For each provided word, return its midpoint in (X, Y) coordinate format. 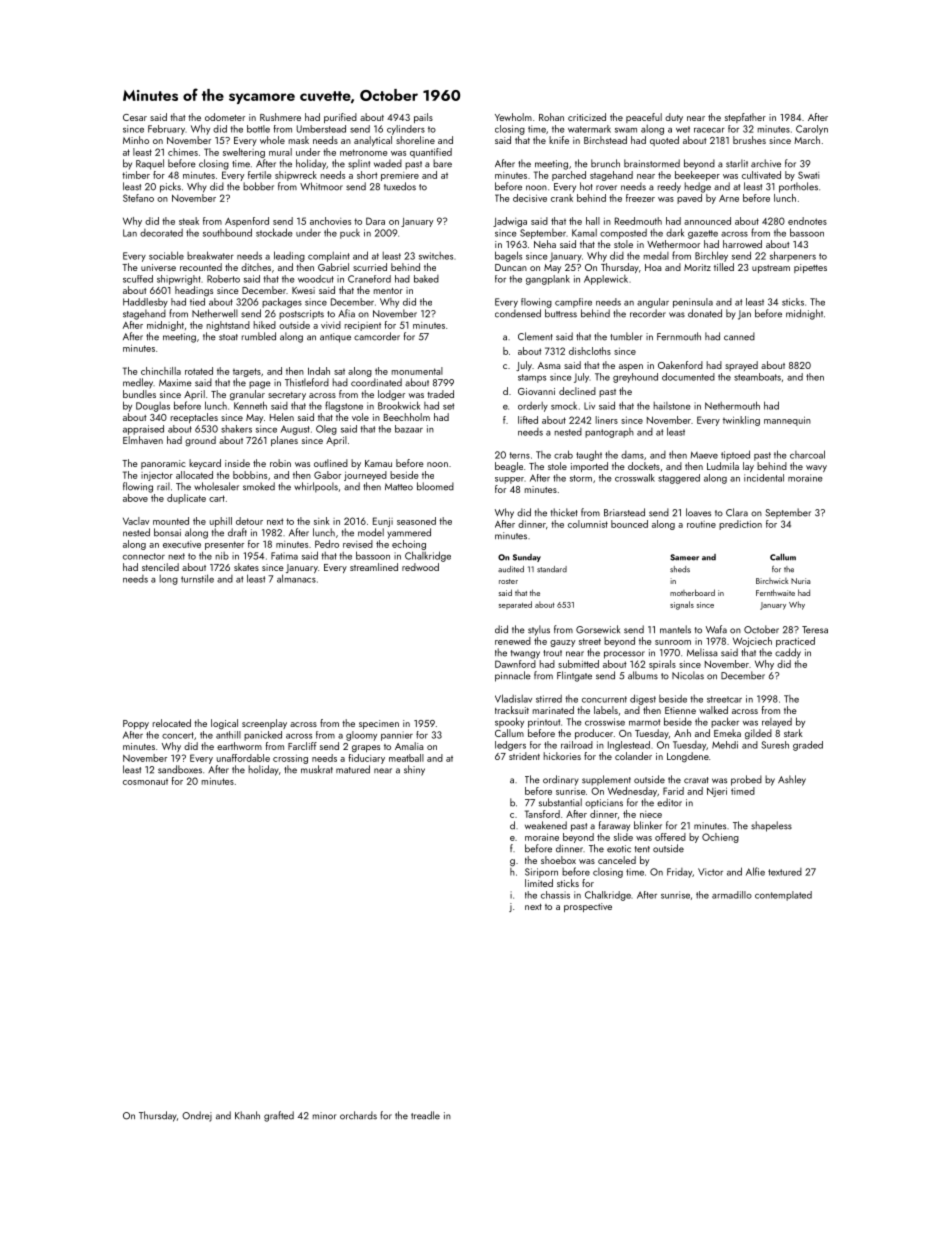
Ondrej (197, 1116)
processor (624, 655)
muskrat (317, 769)
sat (339, 372)
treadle (425, 1115)
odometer (225, 117)
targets (247, 372)
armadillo (732, 895)
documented (688, 377)
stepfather (745, 118)
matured (353, 769)
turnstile (197, 578)
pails (423, 118)
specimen (379, 724)
